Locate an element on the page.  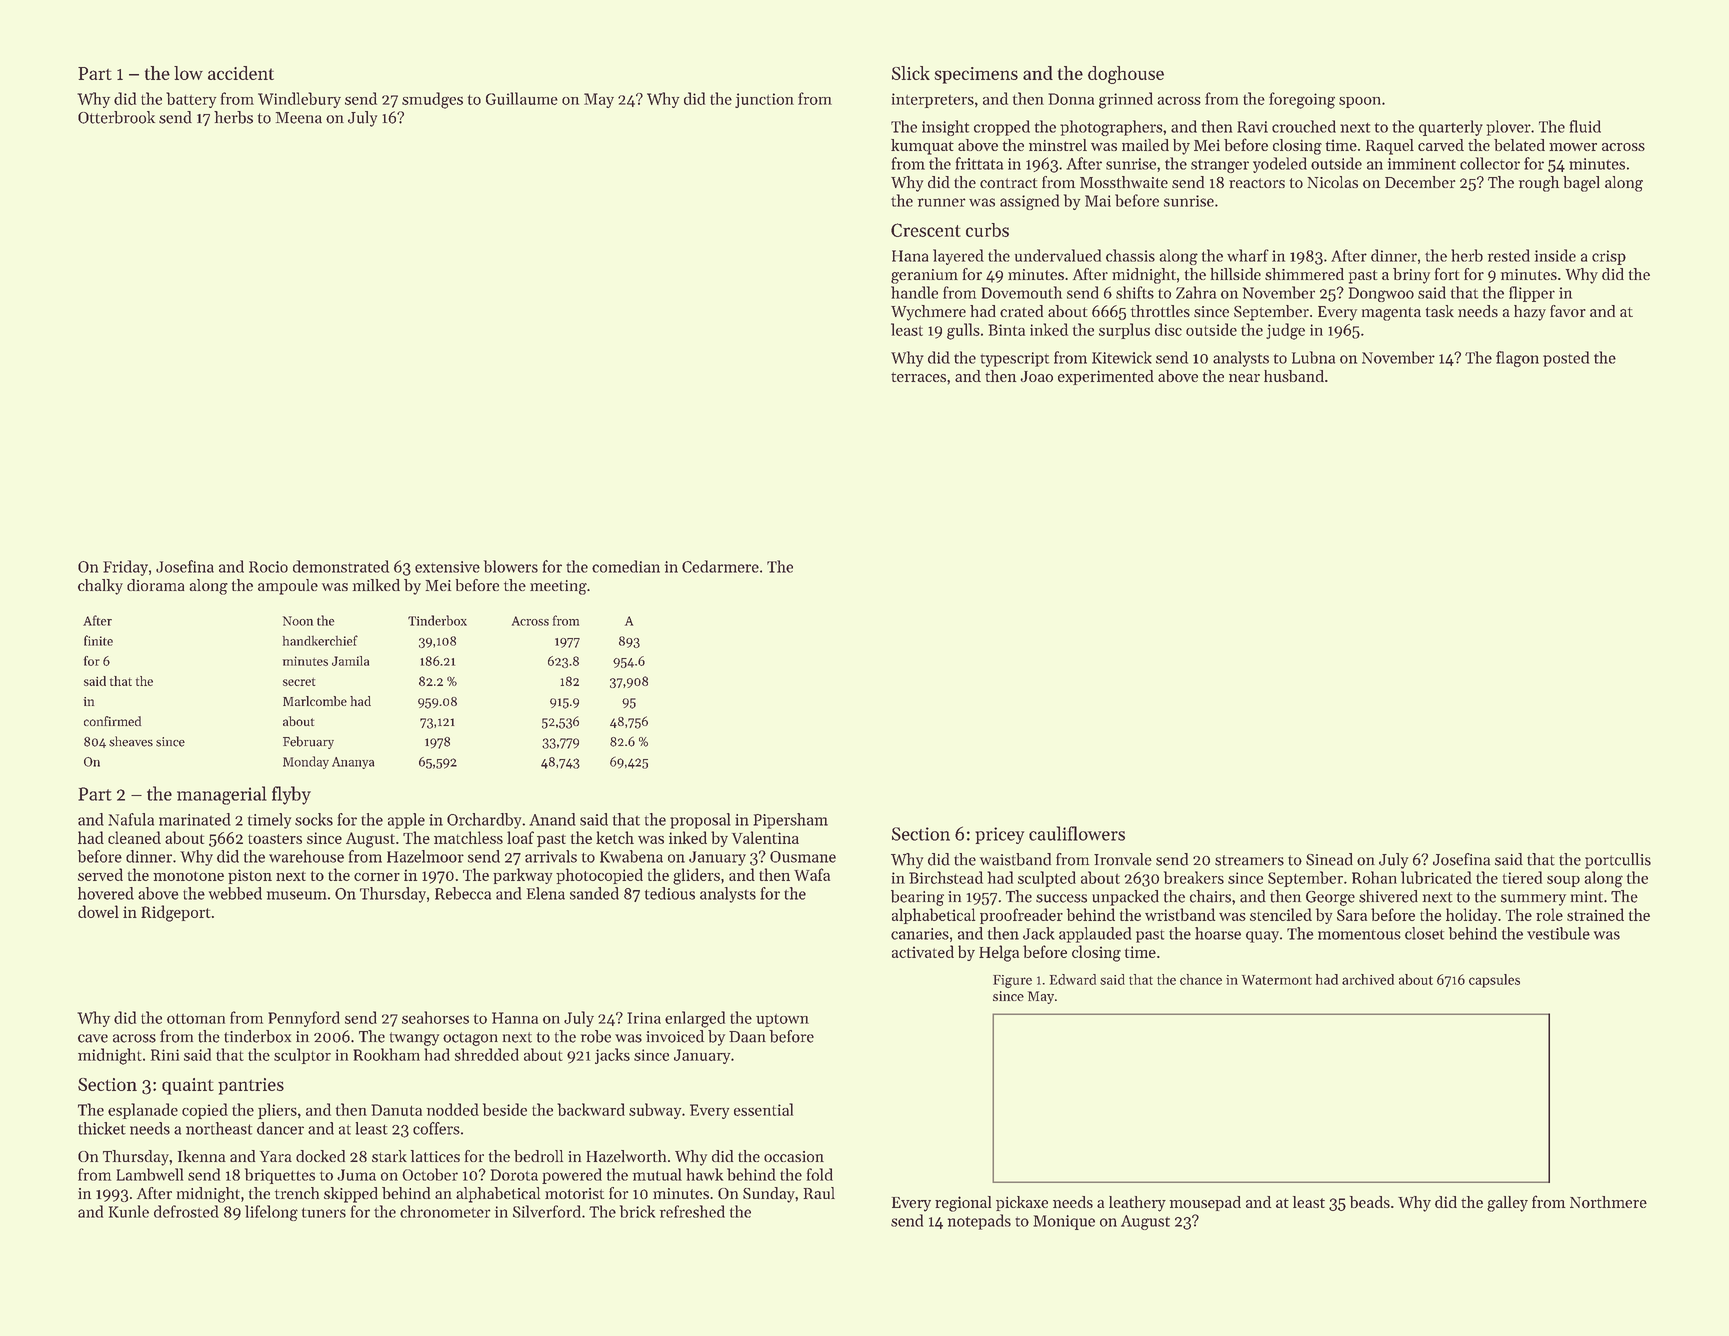
spoon is located at coordinates (1360, 102).
